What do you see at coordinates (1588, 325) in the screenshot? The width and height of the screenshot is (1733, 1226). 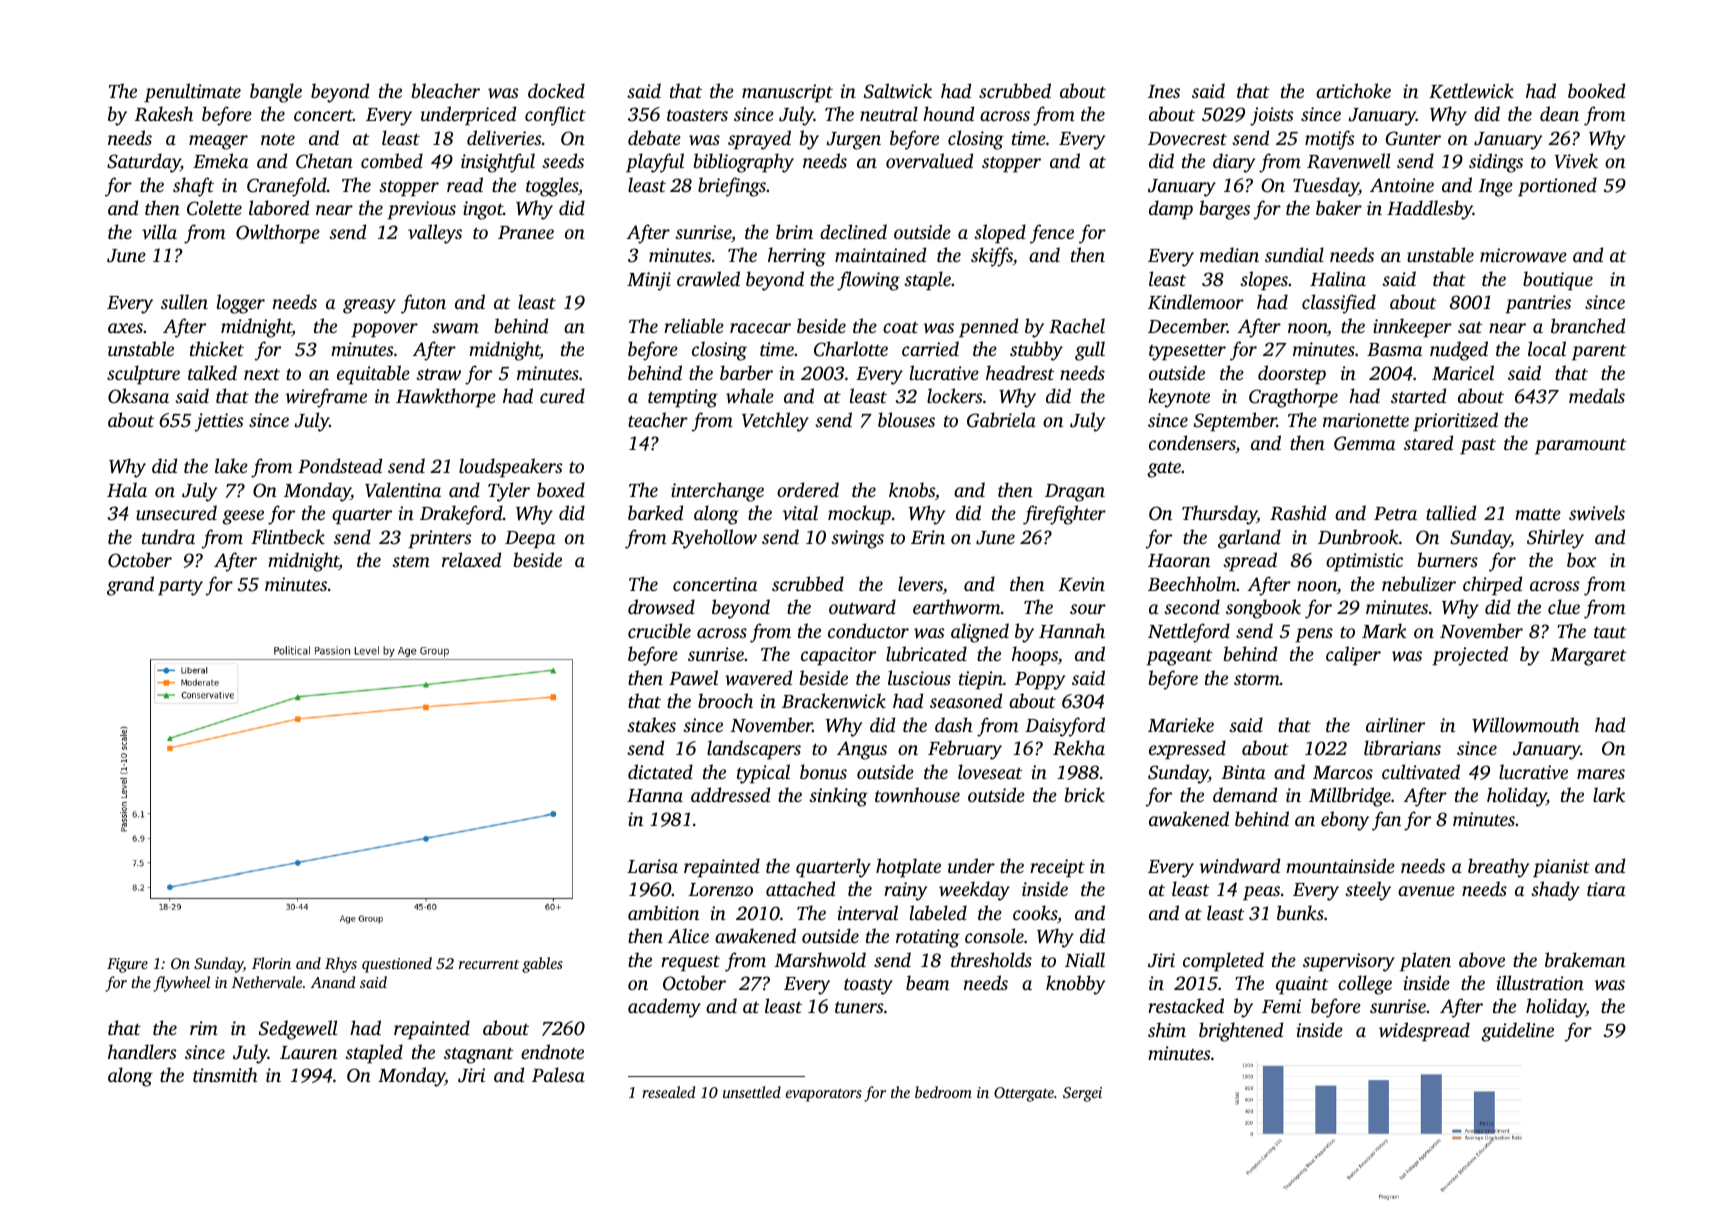 I see `branched` at bounding box center [1588, 325].
